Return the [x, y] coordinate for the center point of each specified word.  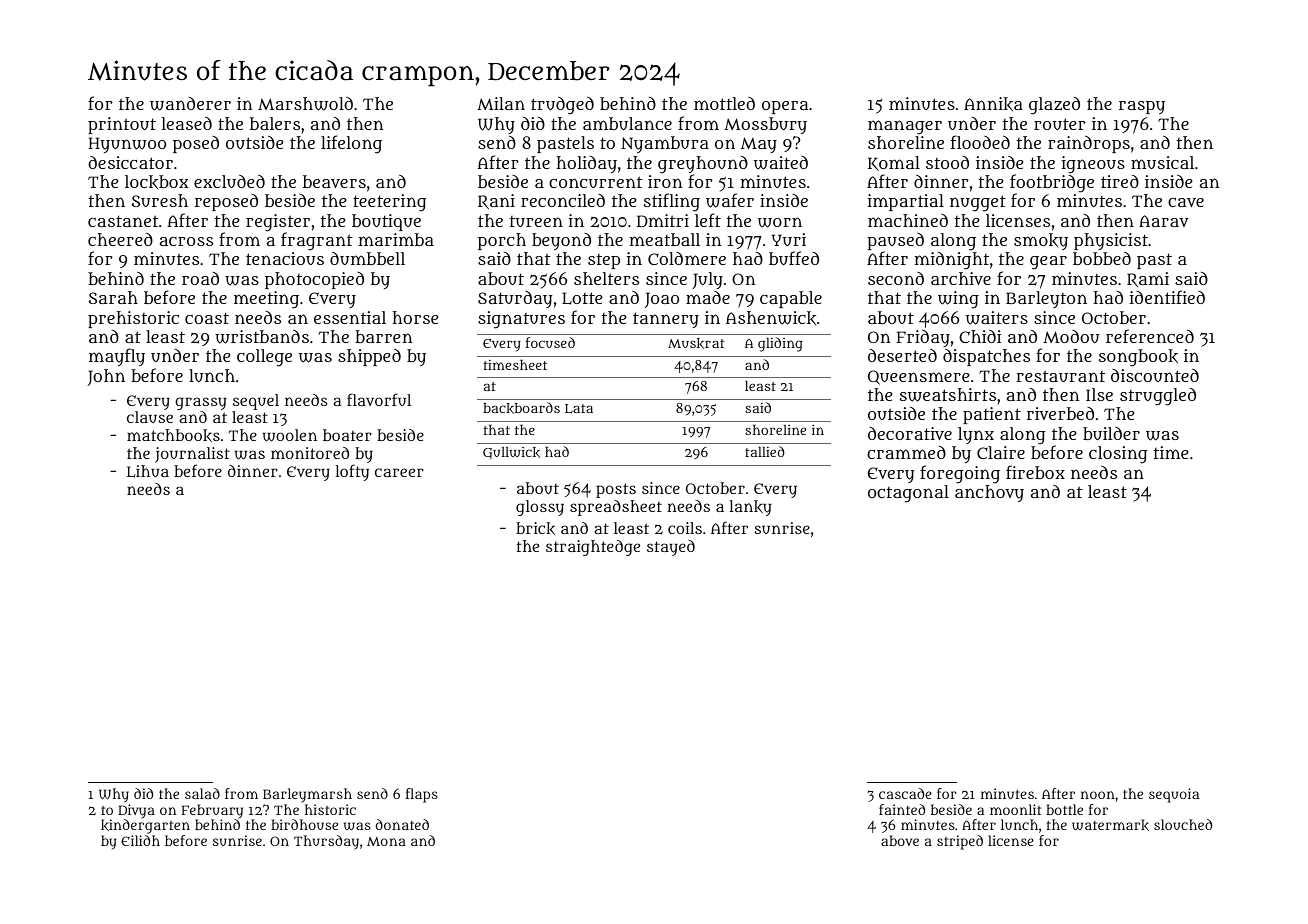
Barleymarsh [307, 795]
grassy [201, 403]
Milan [501, 103]
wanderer [190, 104]
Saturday [515, 299]
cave [1186, 202]
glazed [1054, 106]
